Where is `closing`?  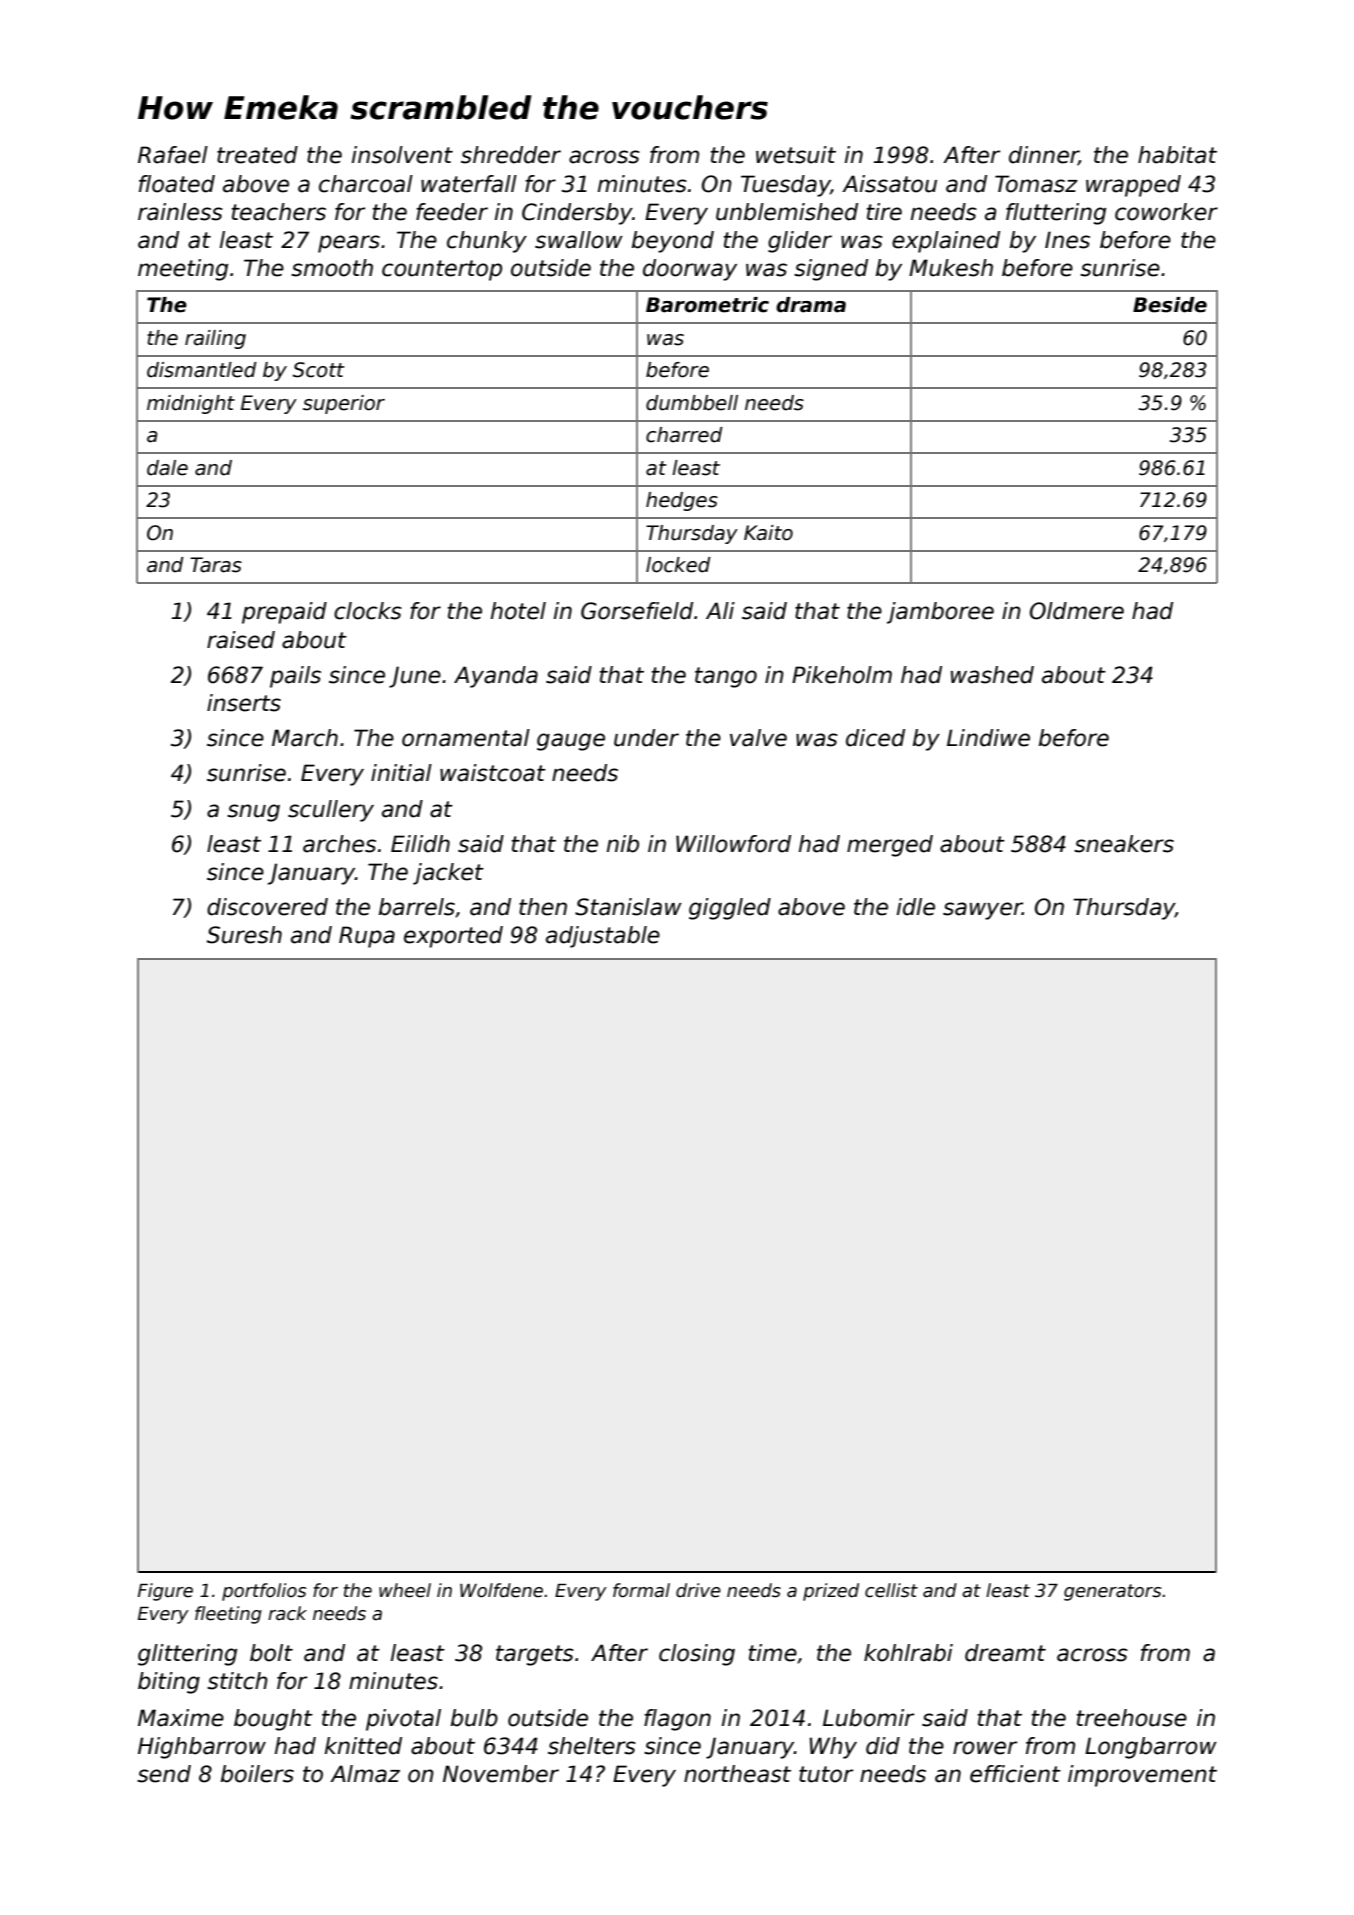
closing is located at coordinates (697, 1655).
